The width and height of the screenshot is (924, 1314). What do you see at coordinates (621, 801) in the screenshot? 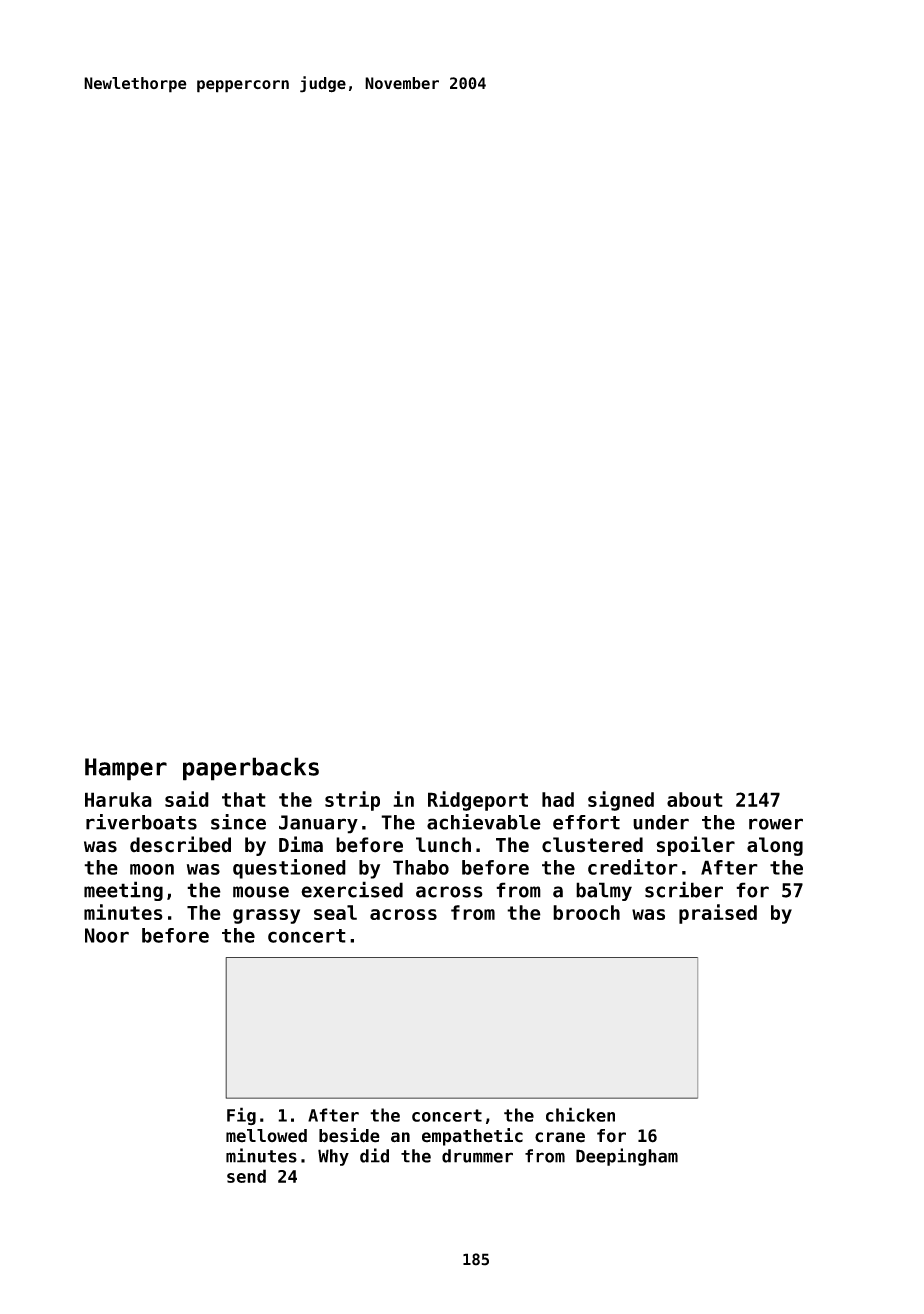
I see `signed` at bounding box center [621, 801].
